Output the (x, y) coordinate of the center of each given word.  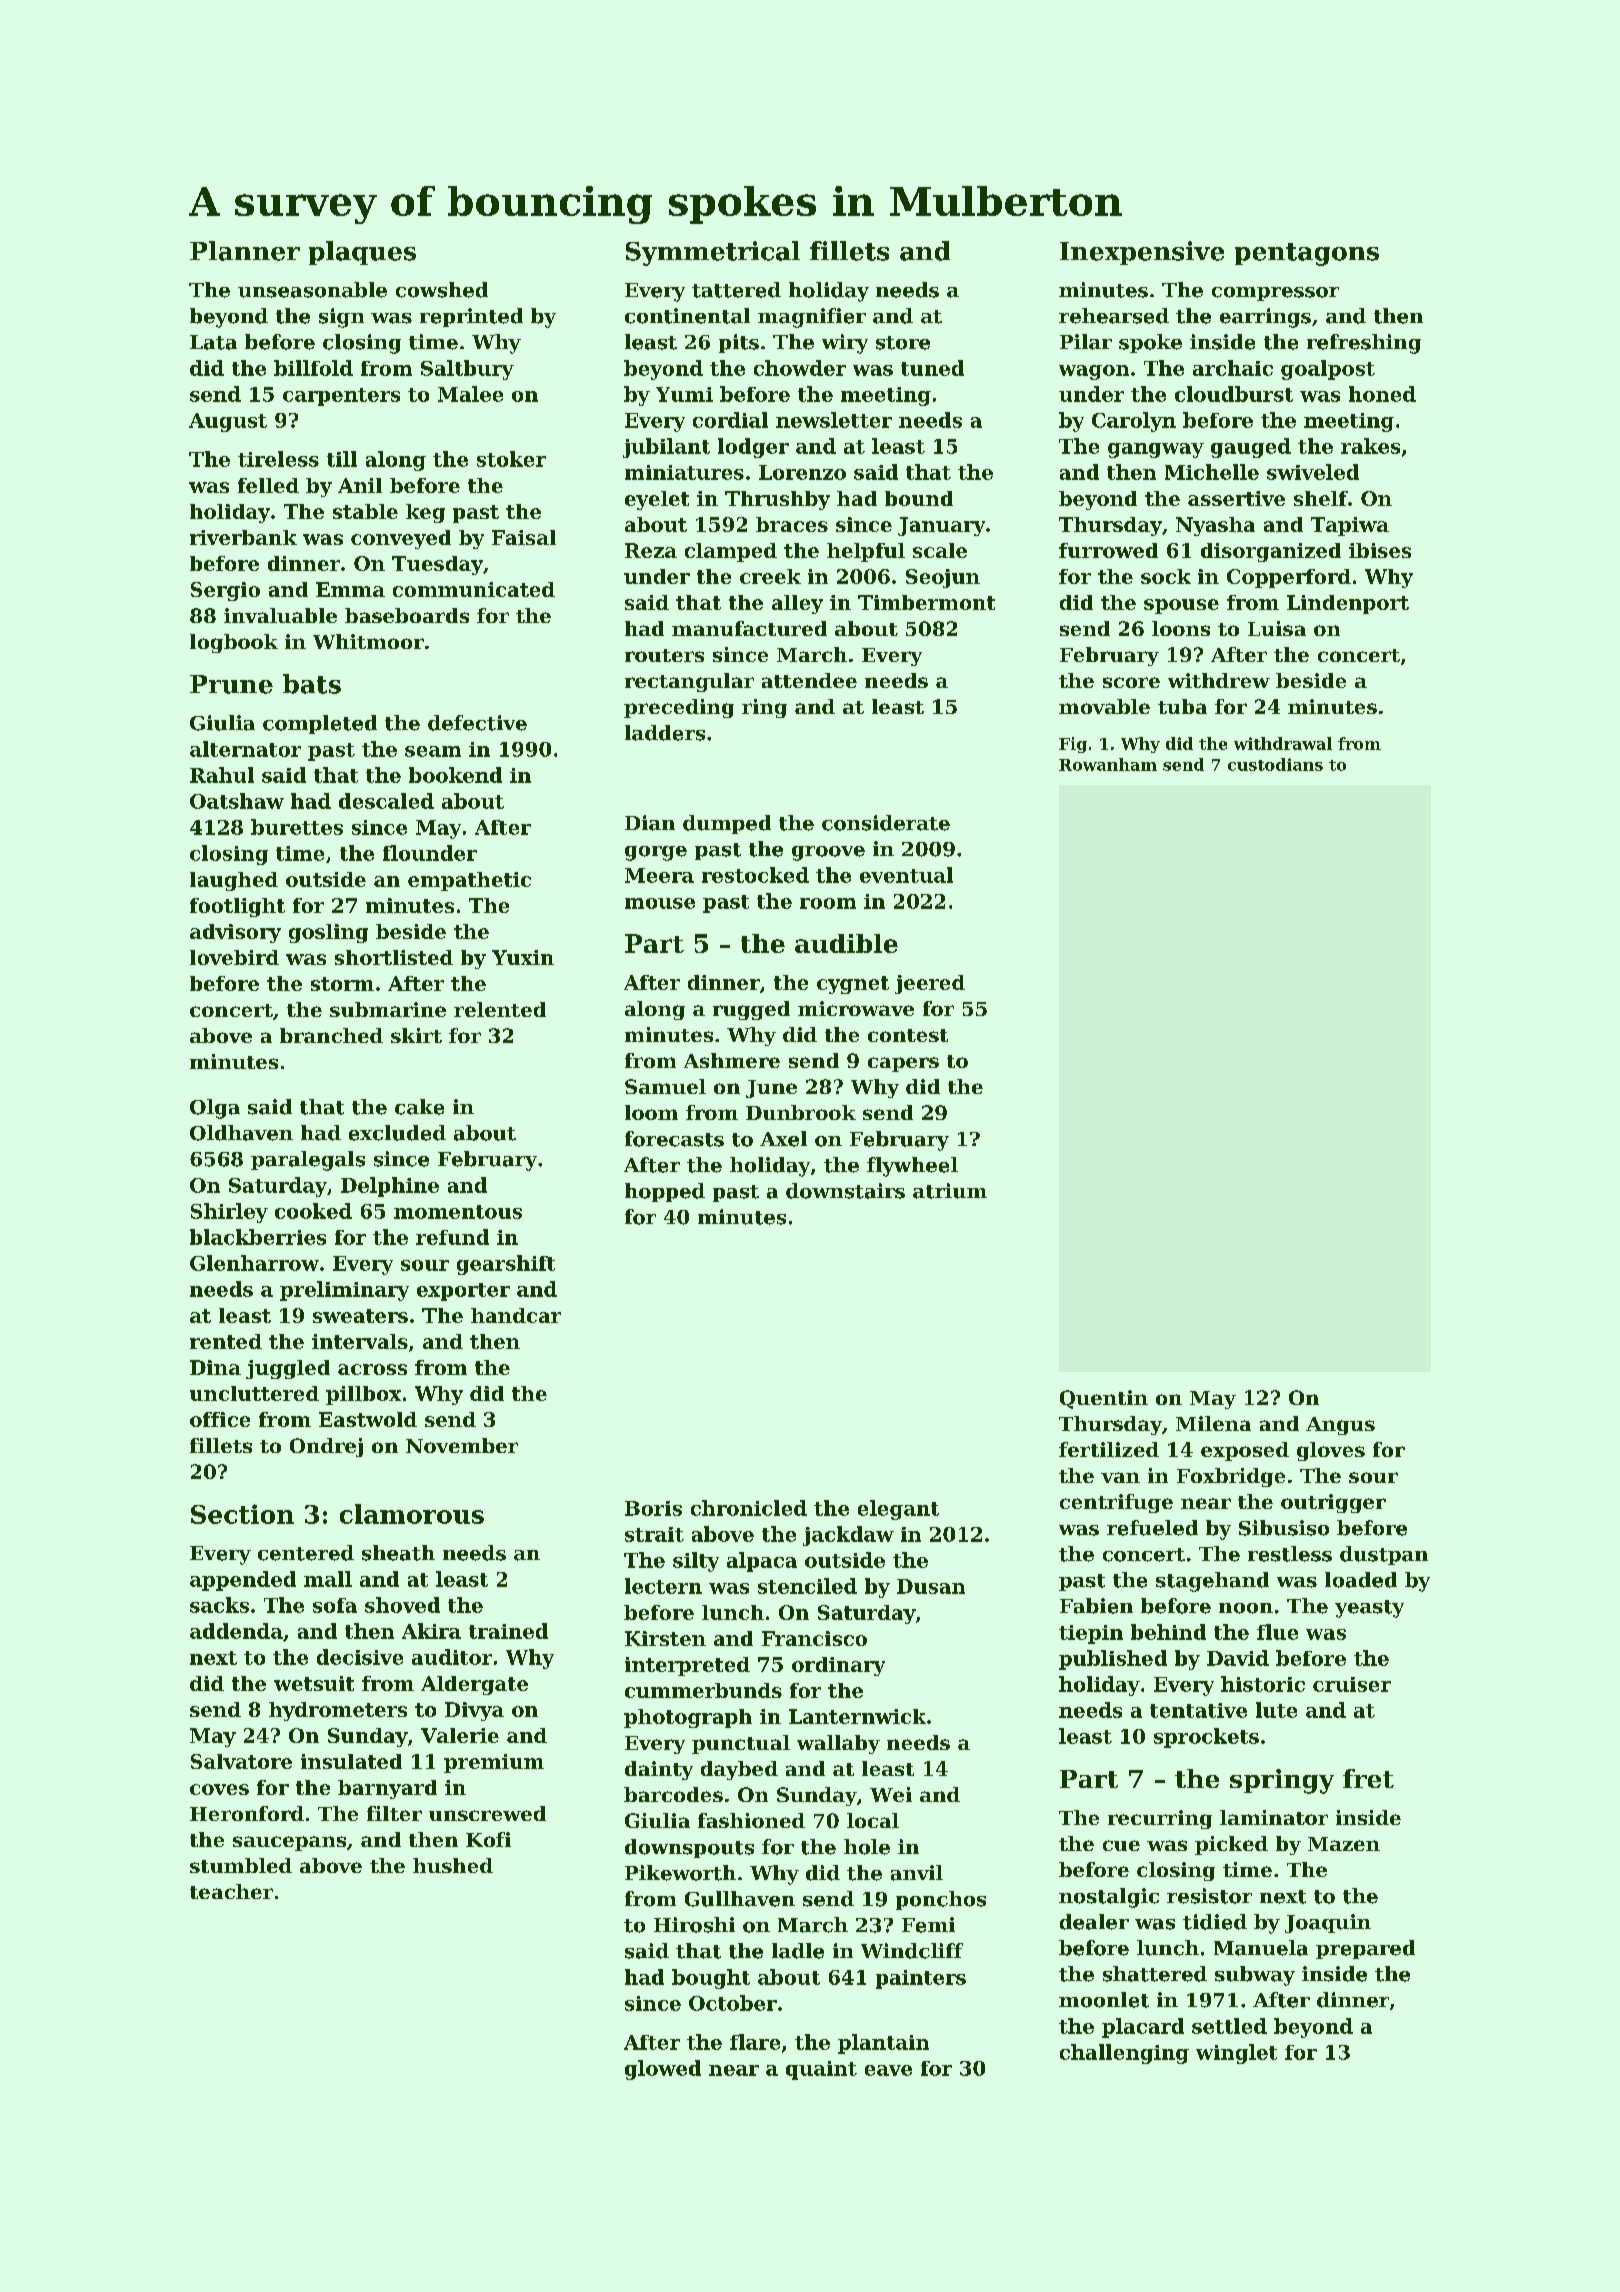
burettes (297, 827)
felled (268, 485)
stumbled (241, 1865)
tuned (932, 368)
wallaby (838, 1744)
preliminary (344, 1291)
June (771, 1089)
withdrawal (1283, 743)
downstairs (845, 1191)
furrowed (1108, 550)
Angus (1340, 1426)
